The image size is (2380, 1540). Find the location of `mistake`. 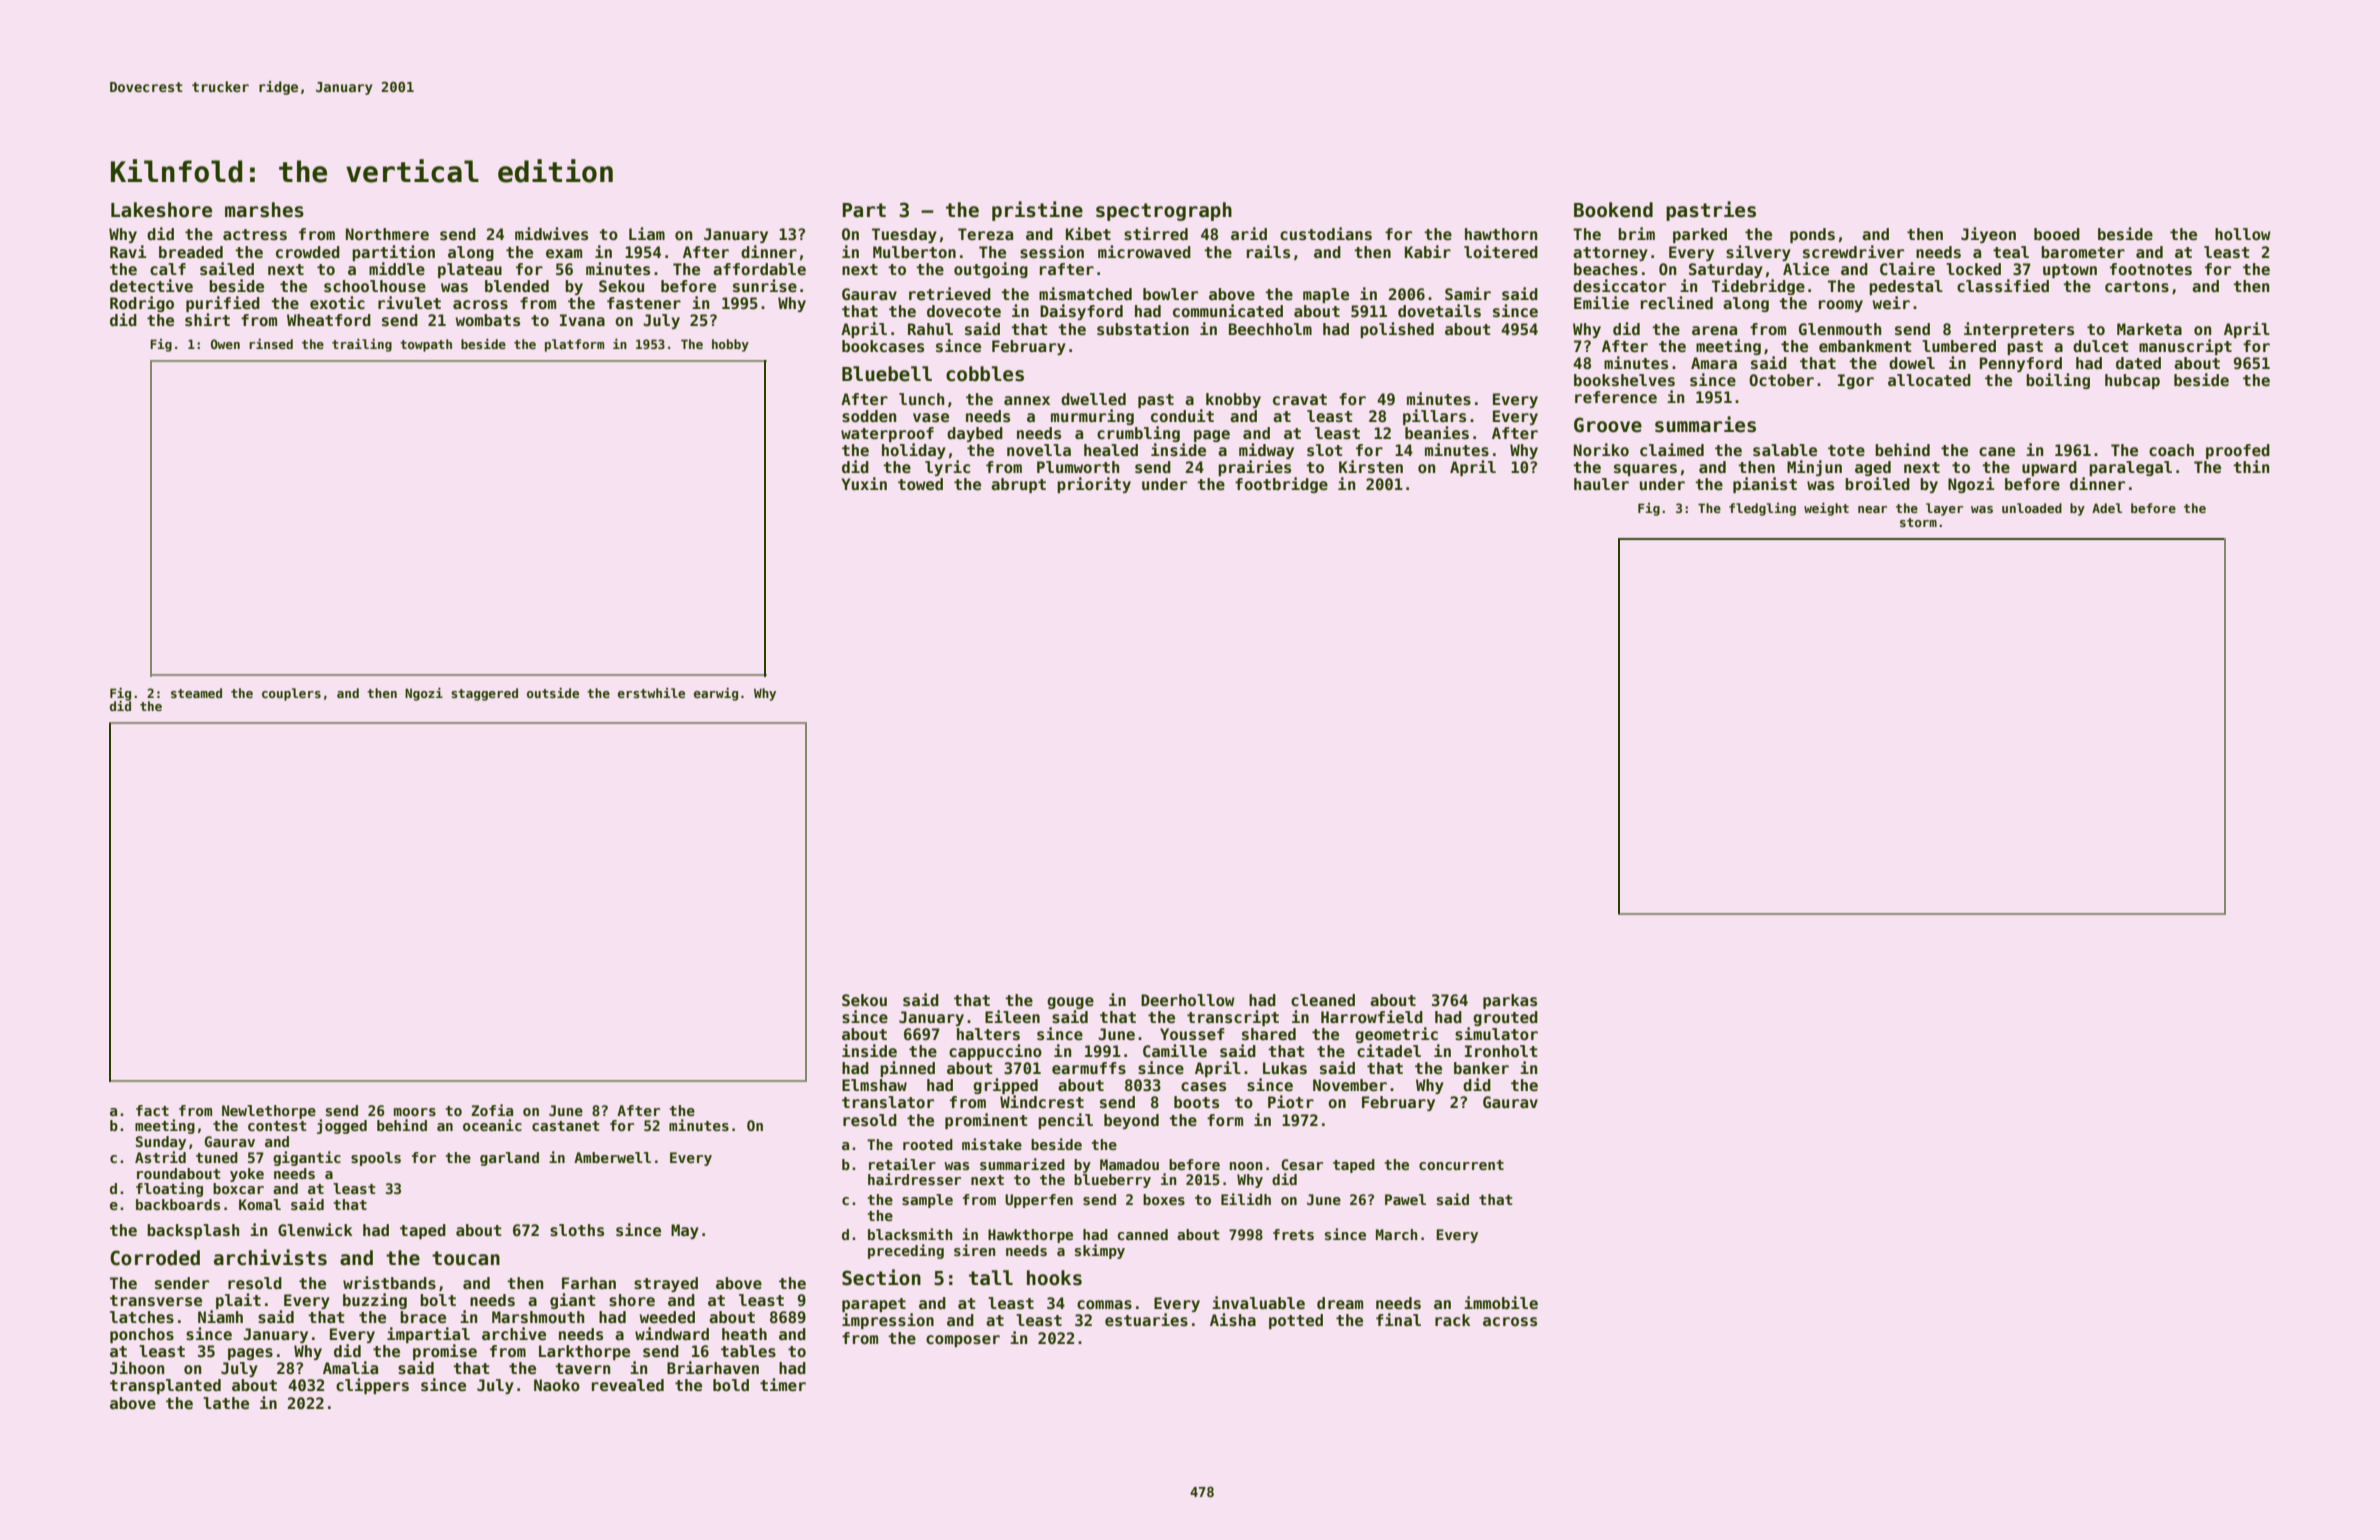

mistake is located at coordinates (992, 1144).
